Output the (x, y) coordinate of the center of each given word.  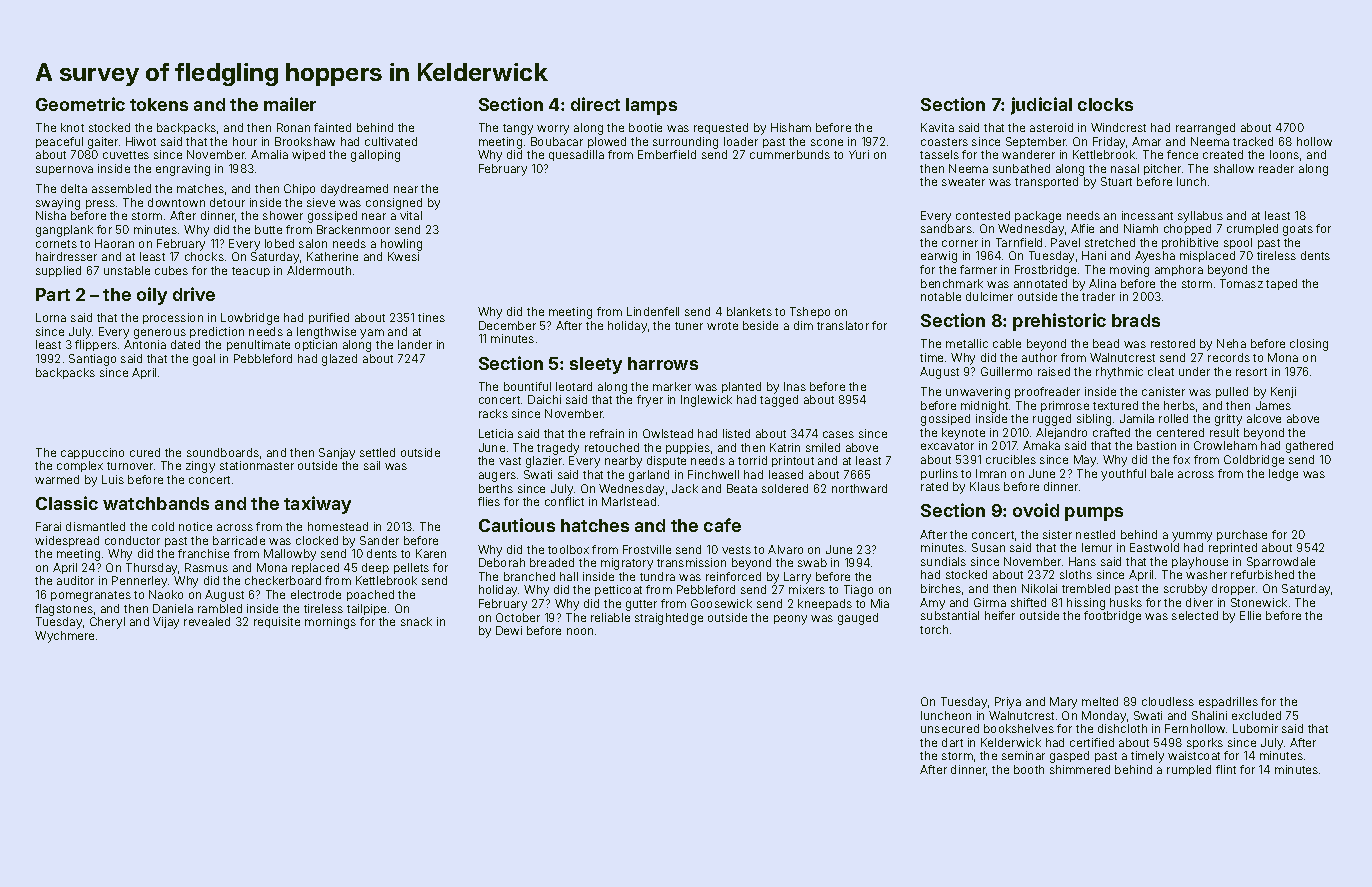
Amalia (269, 154)
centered (1180, 432)
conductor (132, 540)
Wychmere (64, 637)
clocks (1105, 104)
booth (1029, 769)
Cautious (517, 525)
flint (1226, 769)
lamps (651, 106)
